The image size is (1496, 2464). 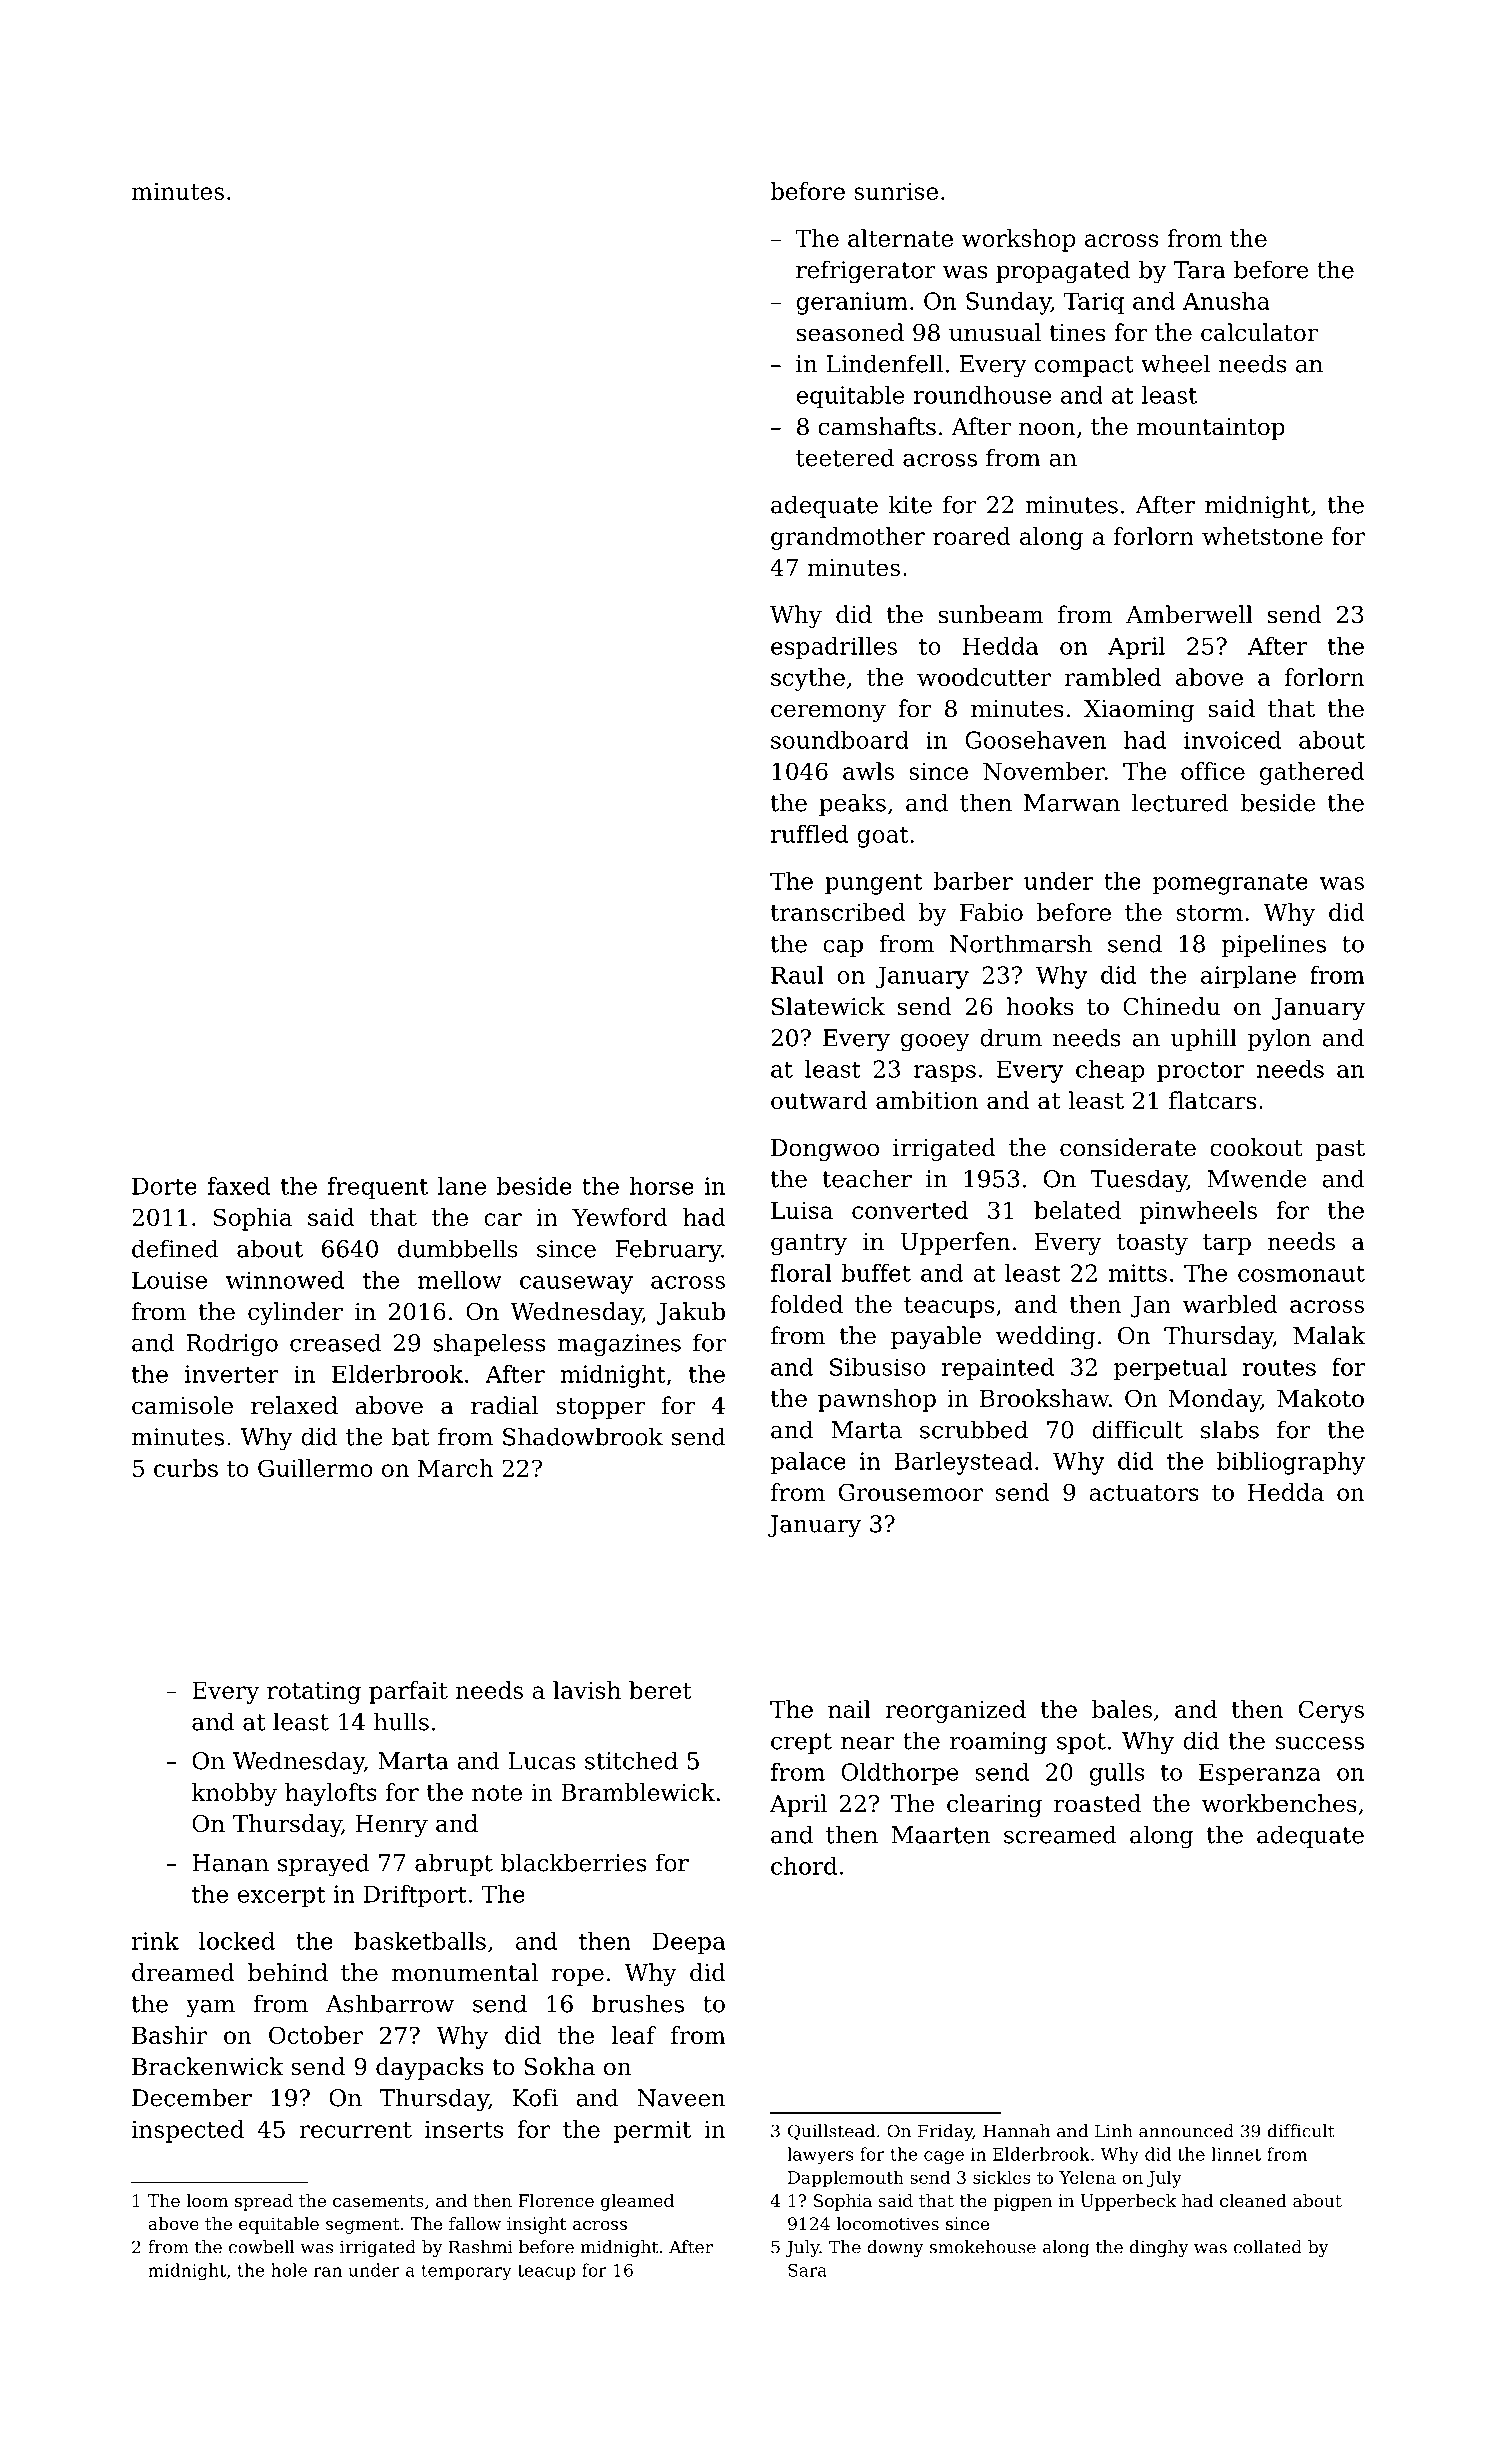 I want to click on Dorte, so click(x=164, y=1186).
